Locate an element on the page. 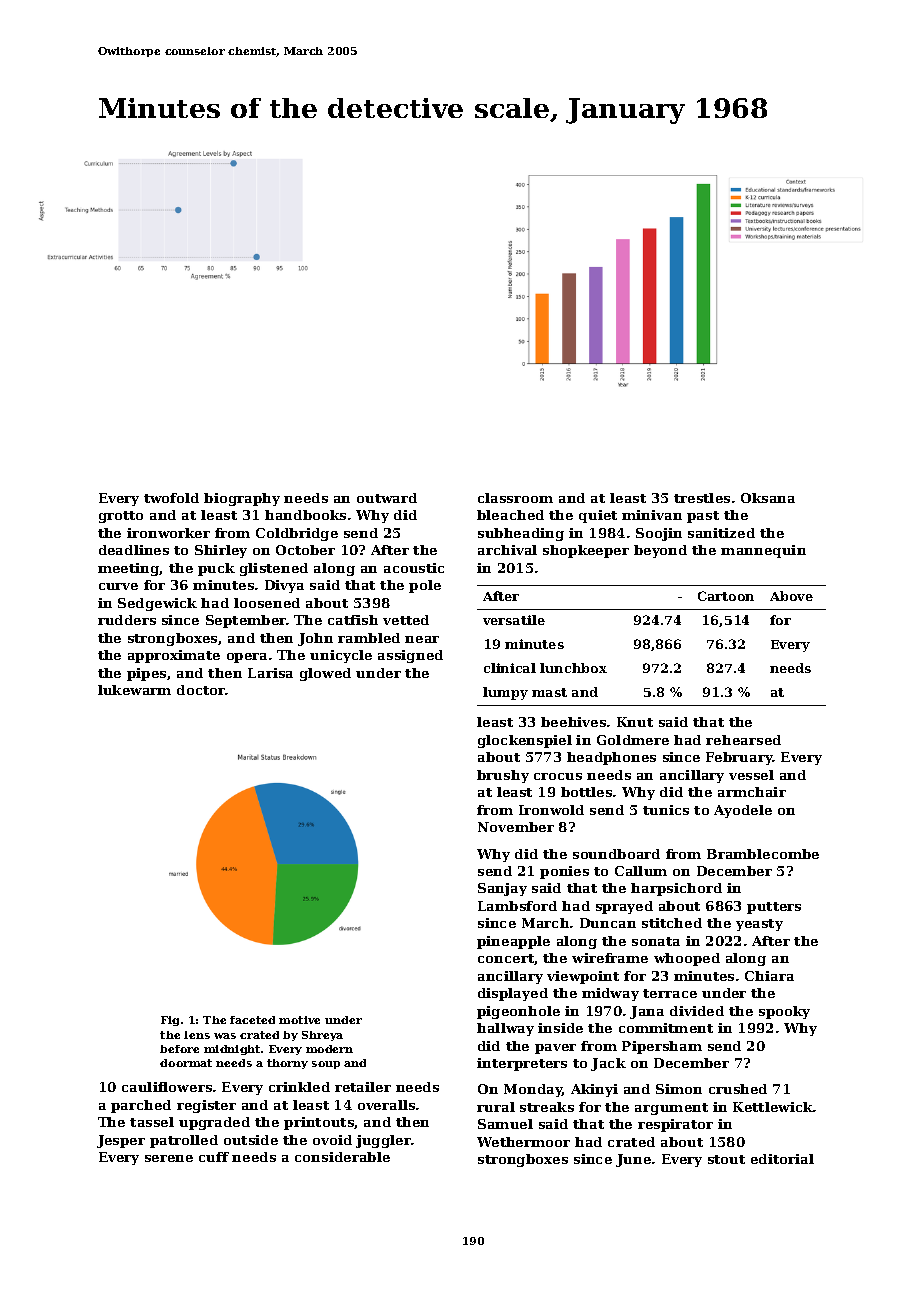 The width and height of the document is (924, 1314). Ironwold is located at coordinates (551, 810).
